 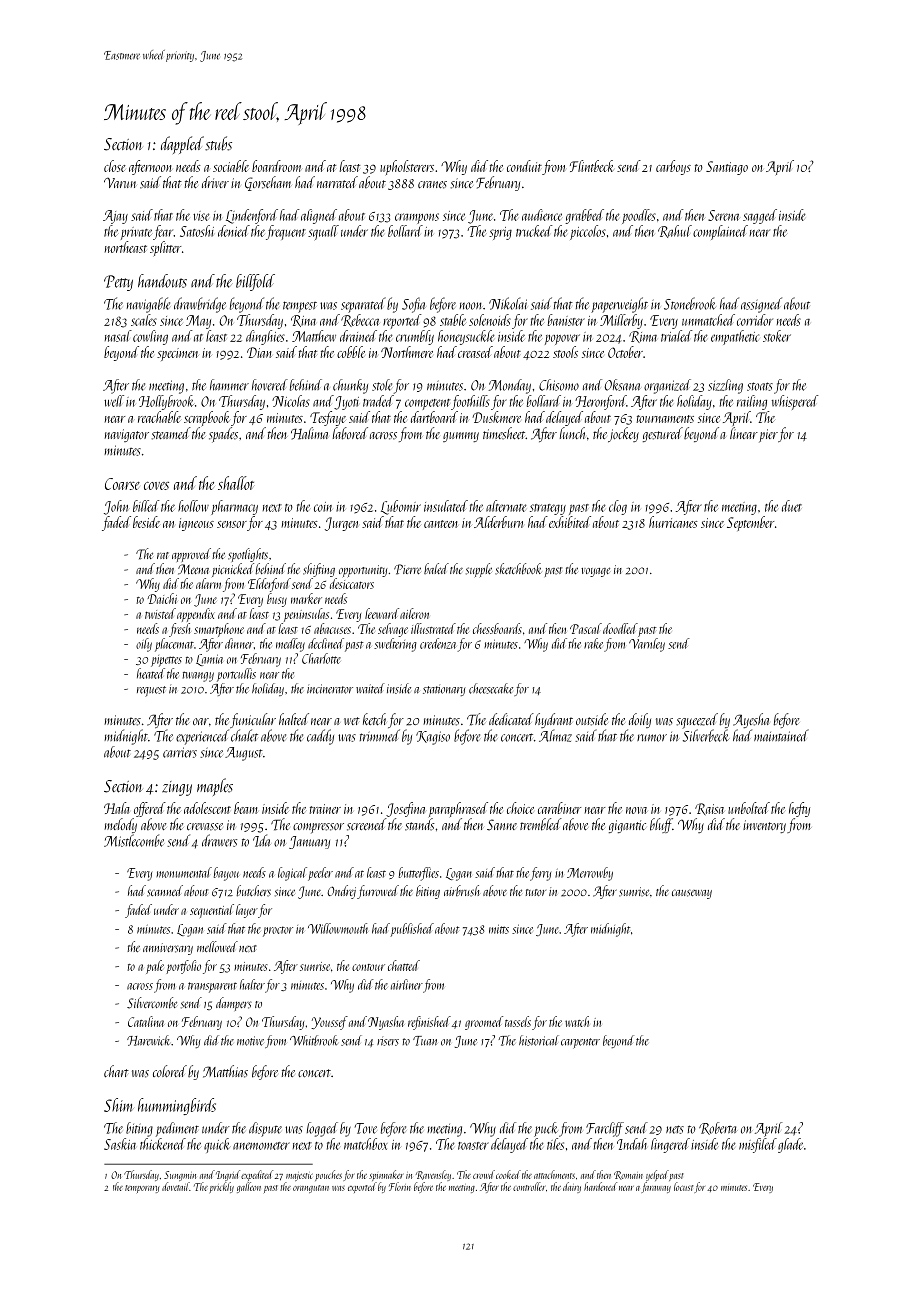 What do you see at coordinates (350, 386) in the page?
I see `chunky` at bounding box center [350, 386].
